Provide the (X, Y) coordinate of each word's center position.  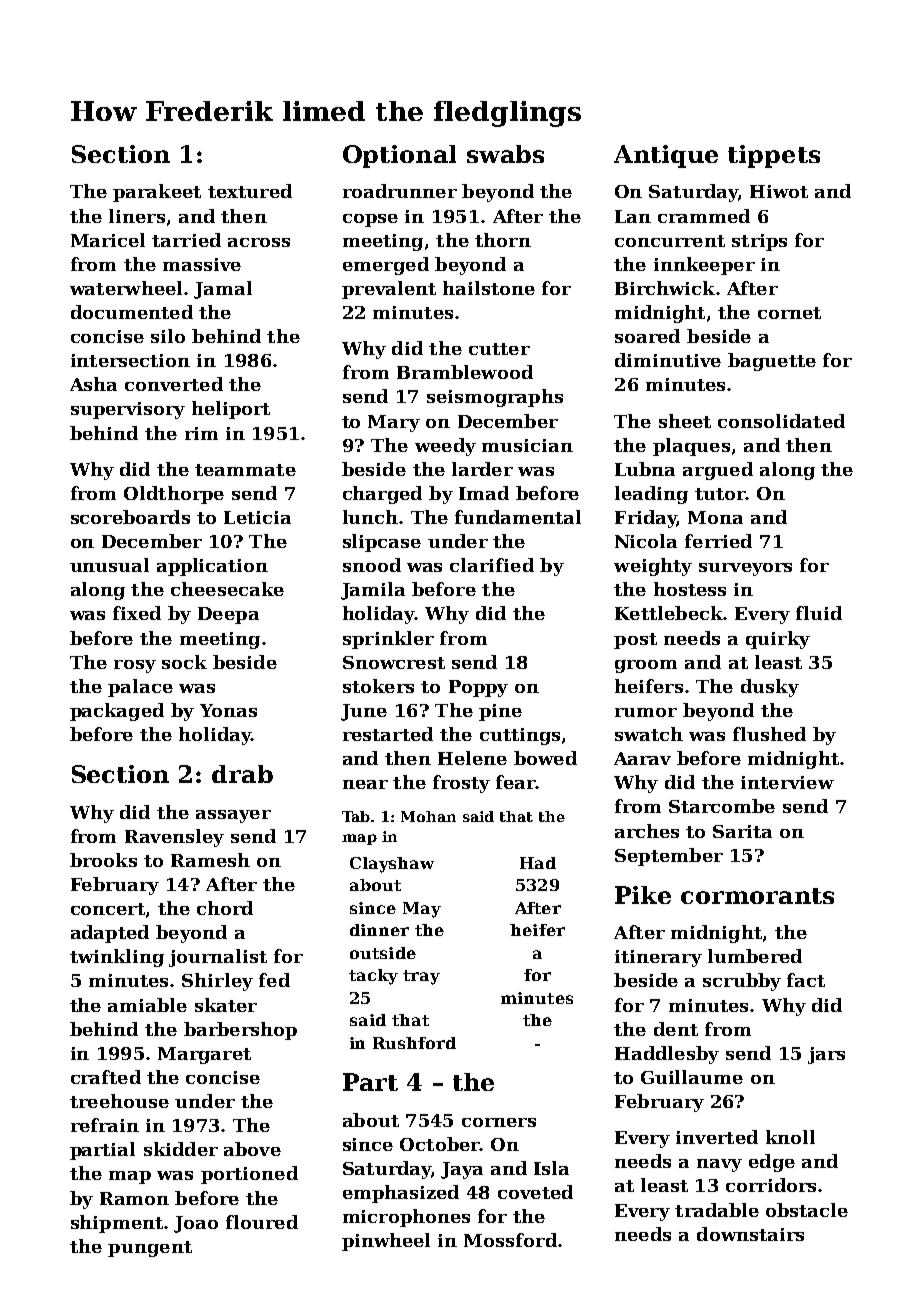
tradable (717, 1210)
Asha (93, 384)
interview (787, 782)
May (422, 910)
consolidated (781, 421)
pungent (150, 1249)
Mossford (510, 1240)
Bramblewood (465, 372)
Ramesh (210, 860)
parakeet (157, 193)
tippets (774, 156)
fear (516, 782)
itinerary (658, 958)
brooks (103, 860)
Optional (399, 156)
